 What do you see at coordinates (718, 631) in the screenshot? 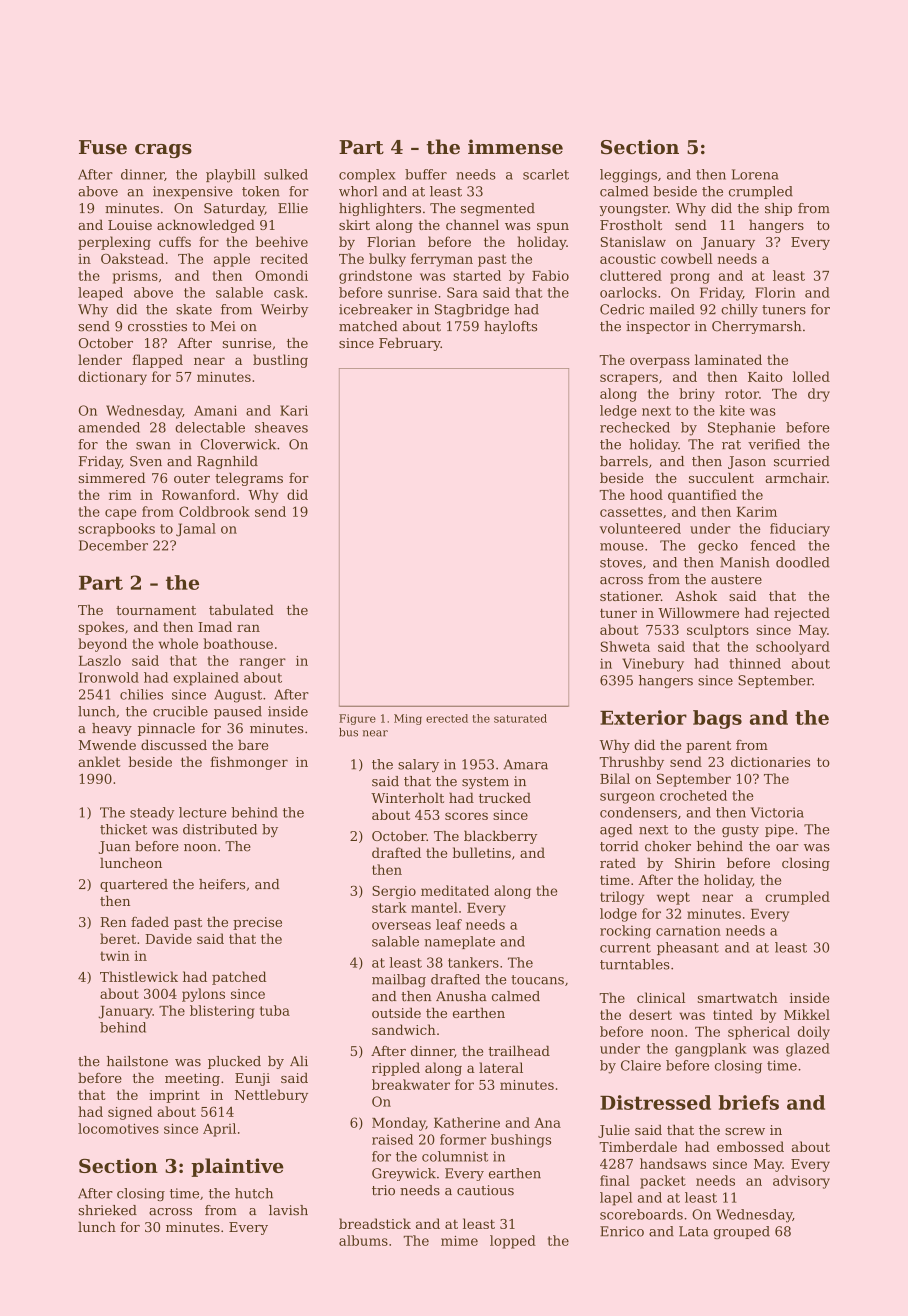
I see `sculptors` at bounding box center [718, 631].
